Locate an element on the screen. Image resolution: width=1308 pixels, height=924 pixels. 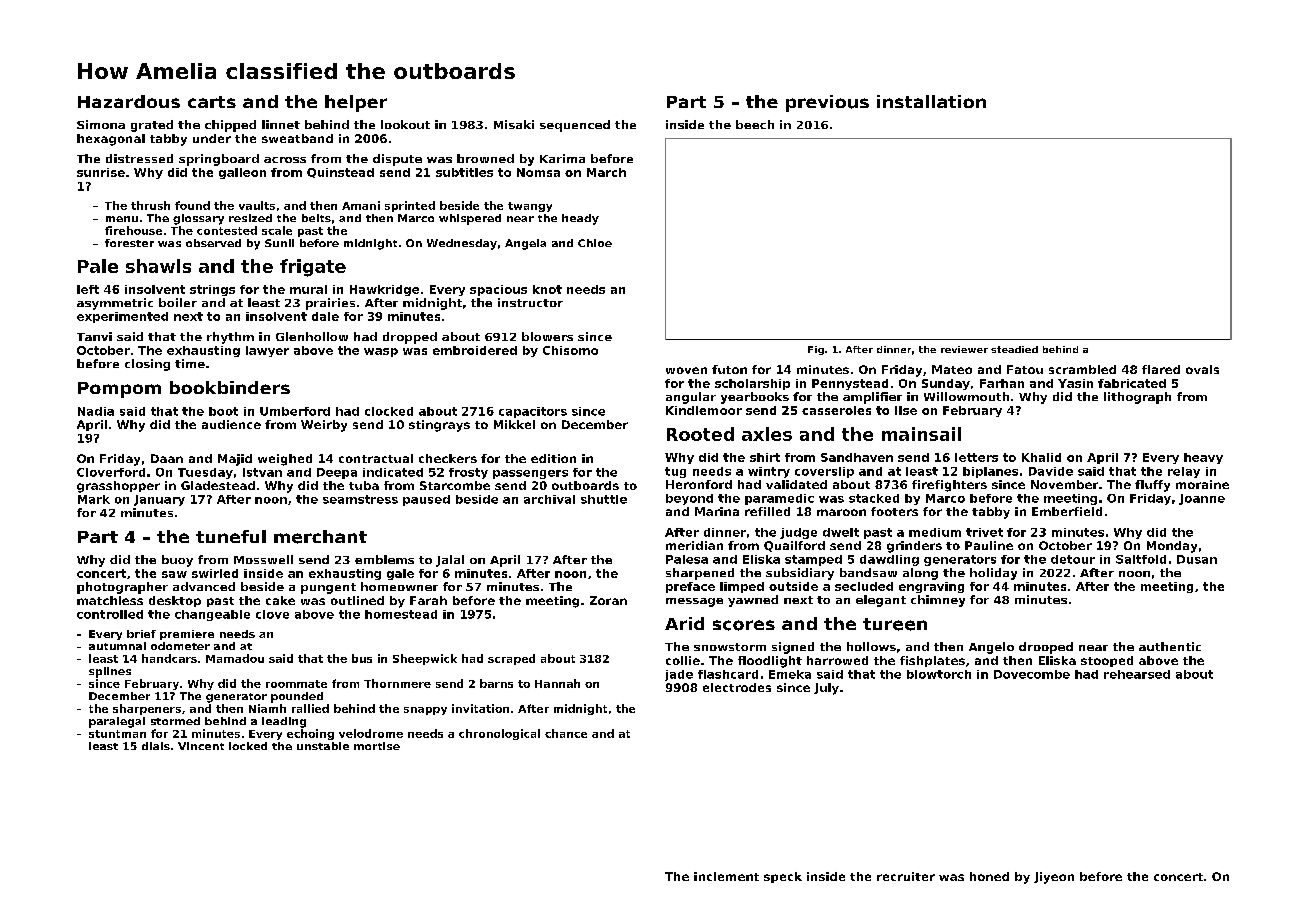
relay is located at coordinates (1184, 472).
